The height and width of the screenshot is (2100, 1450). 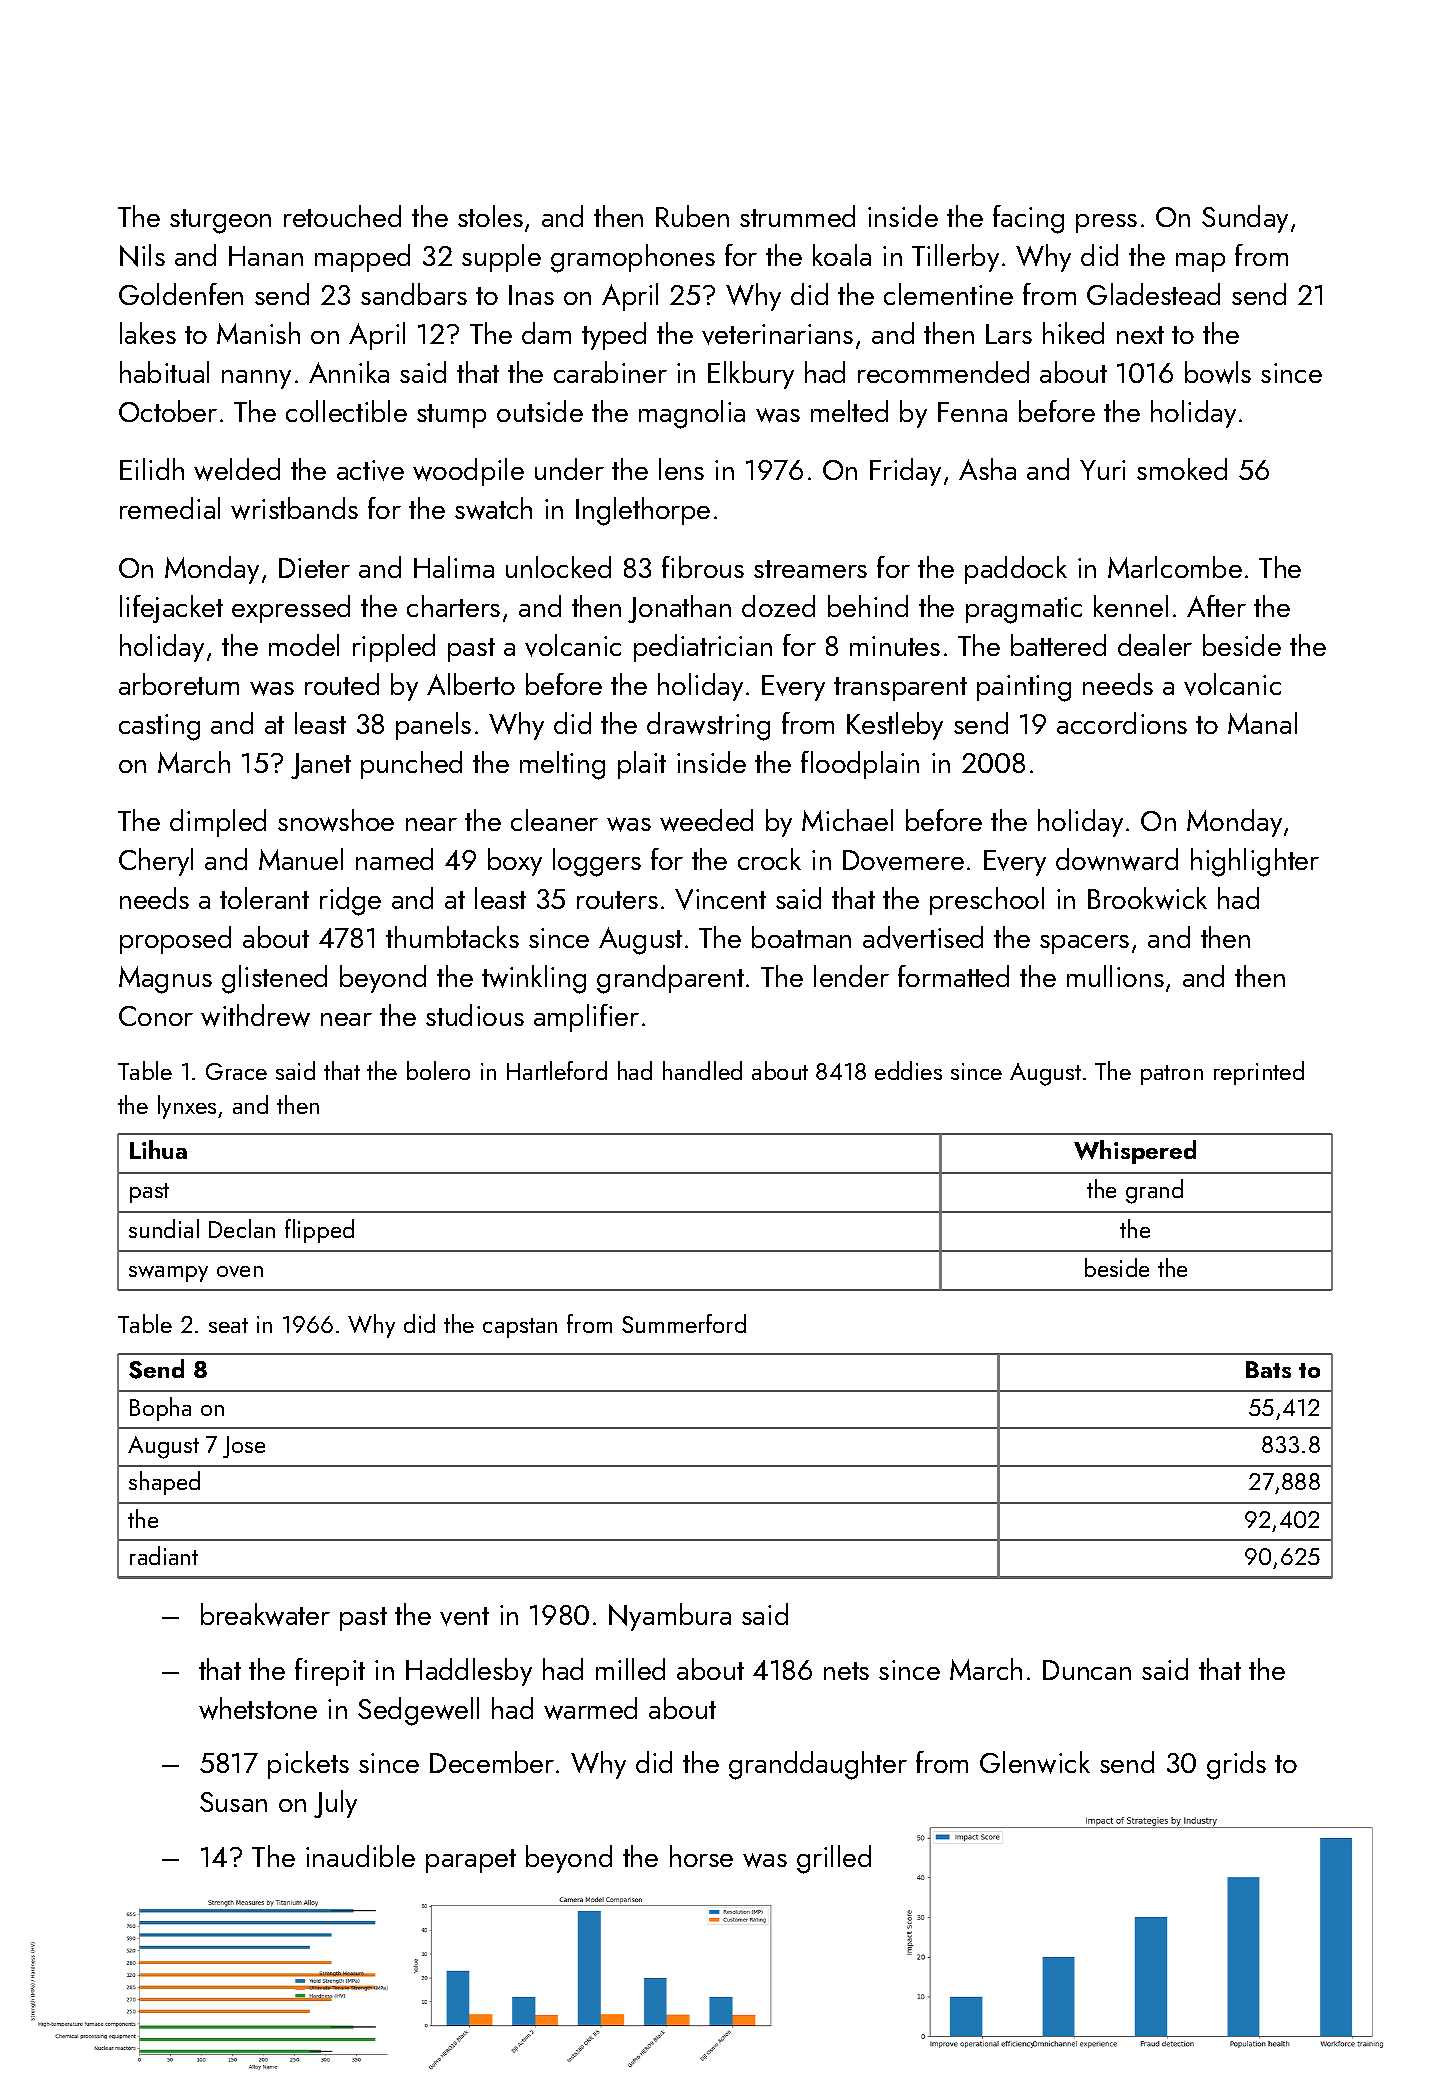 I want to click on shaped, so click(x=164, y=1483).
